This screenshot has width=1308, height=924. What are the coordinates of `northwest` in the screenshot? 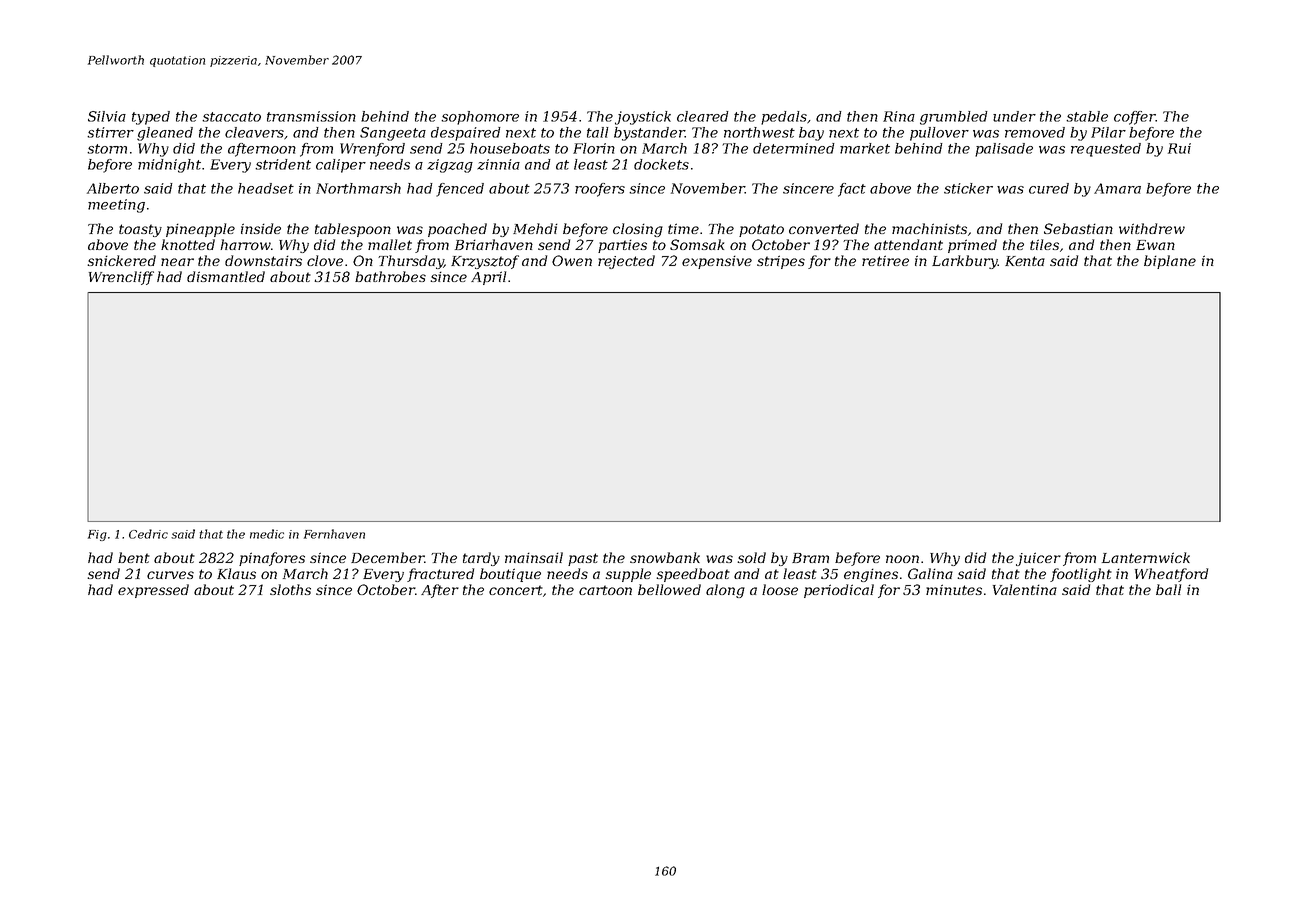 It's located at (759, 132).
